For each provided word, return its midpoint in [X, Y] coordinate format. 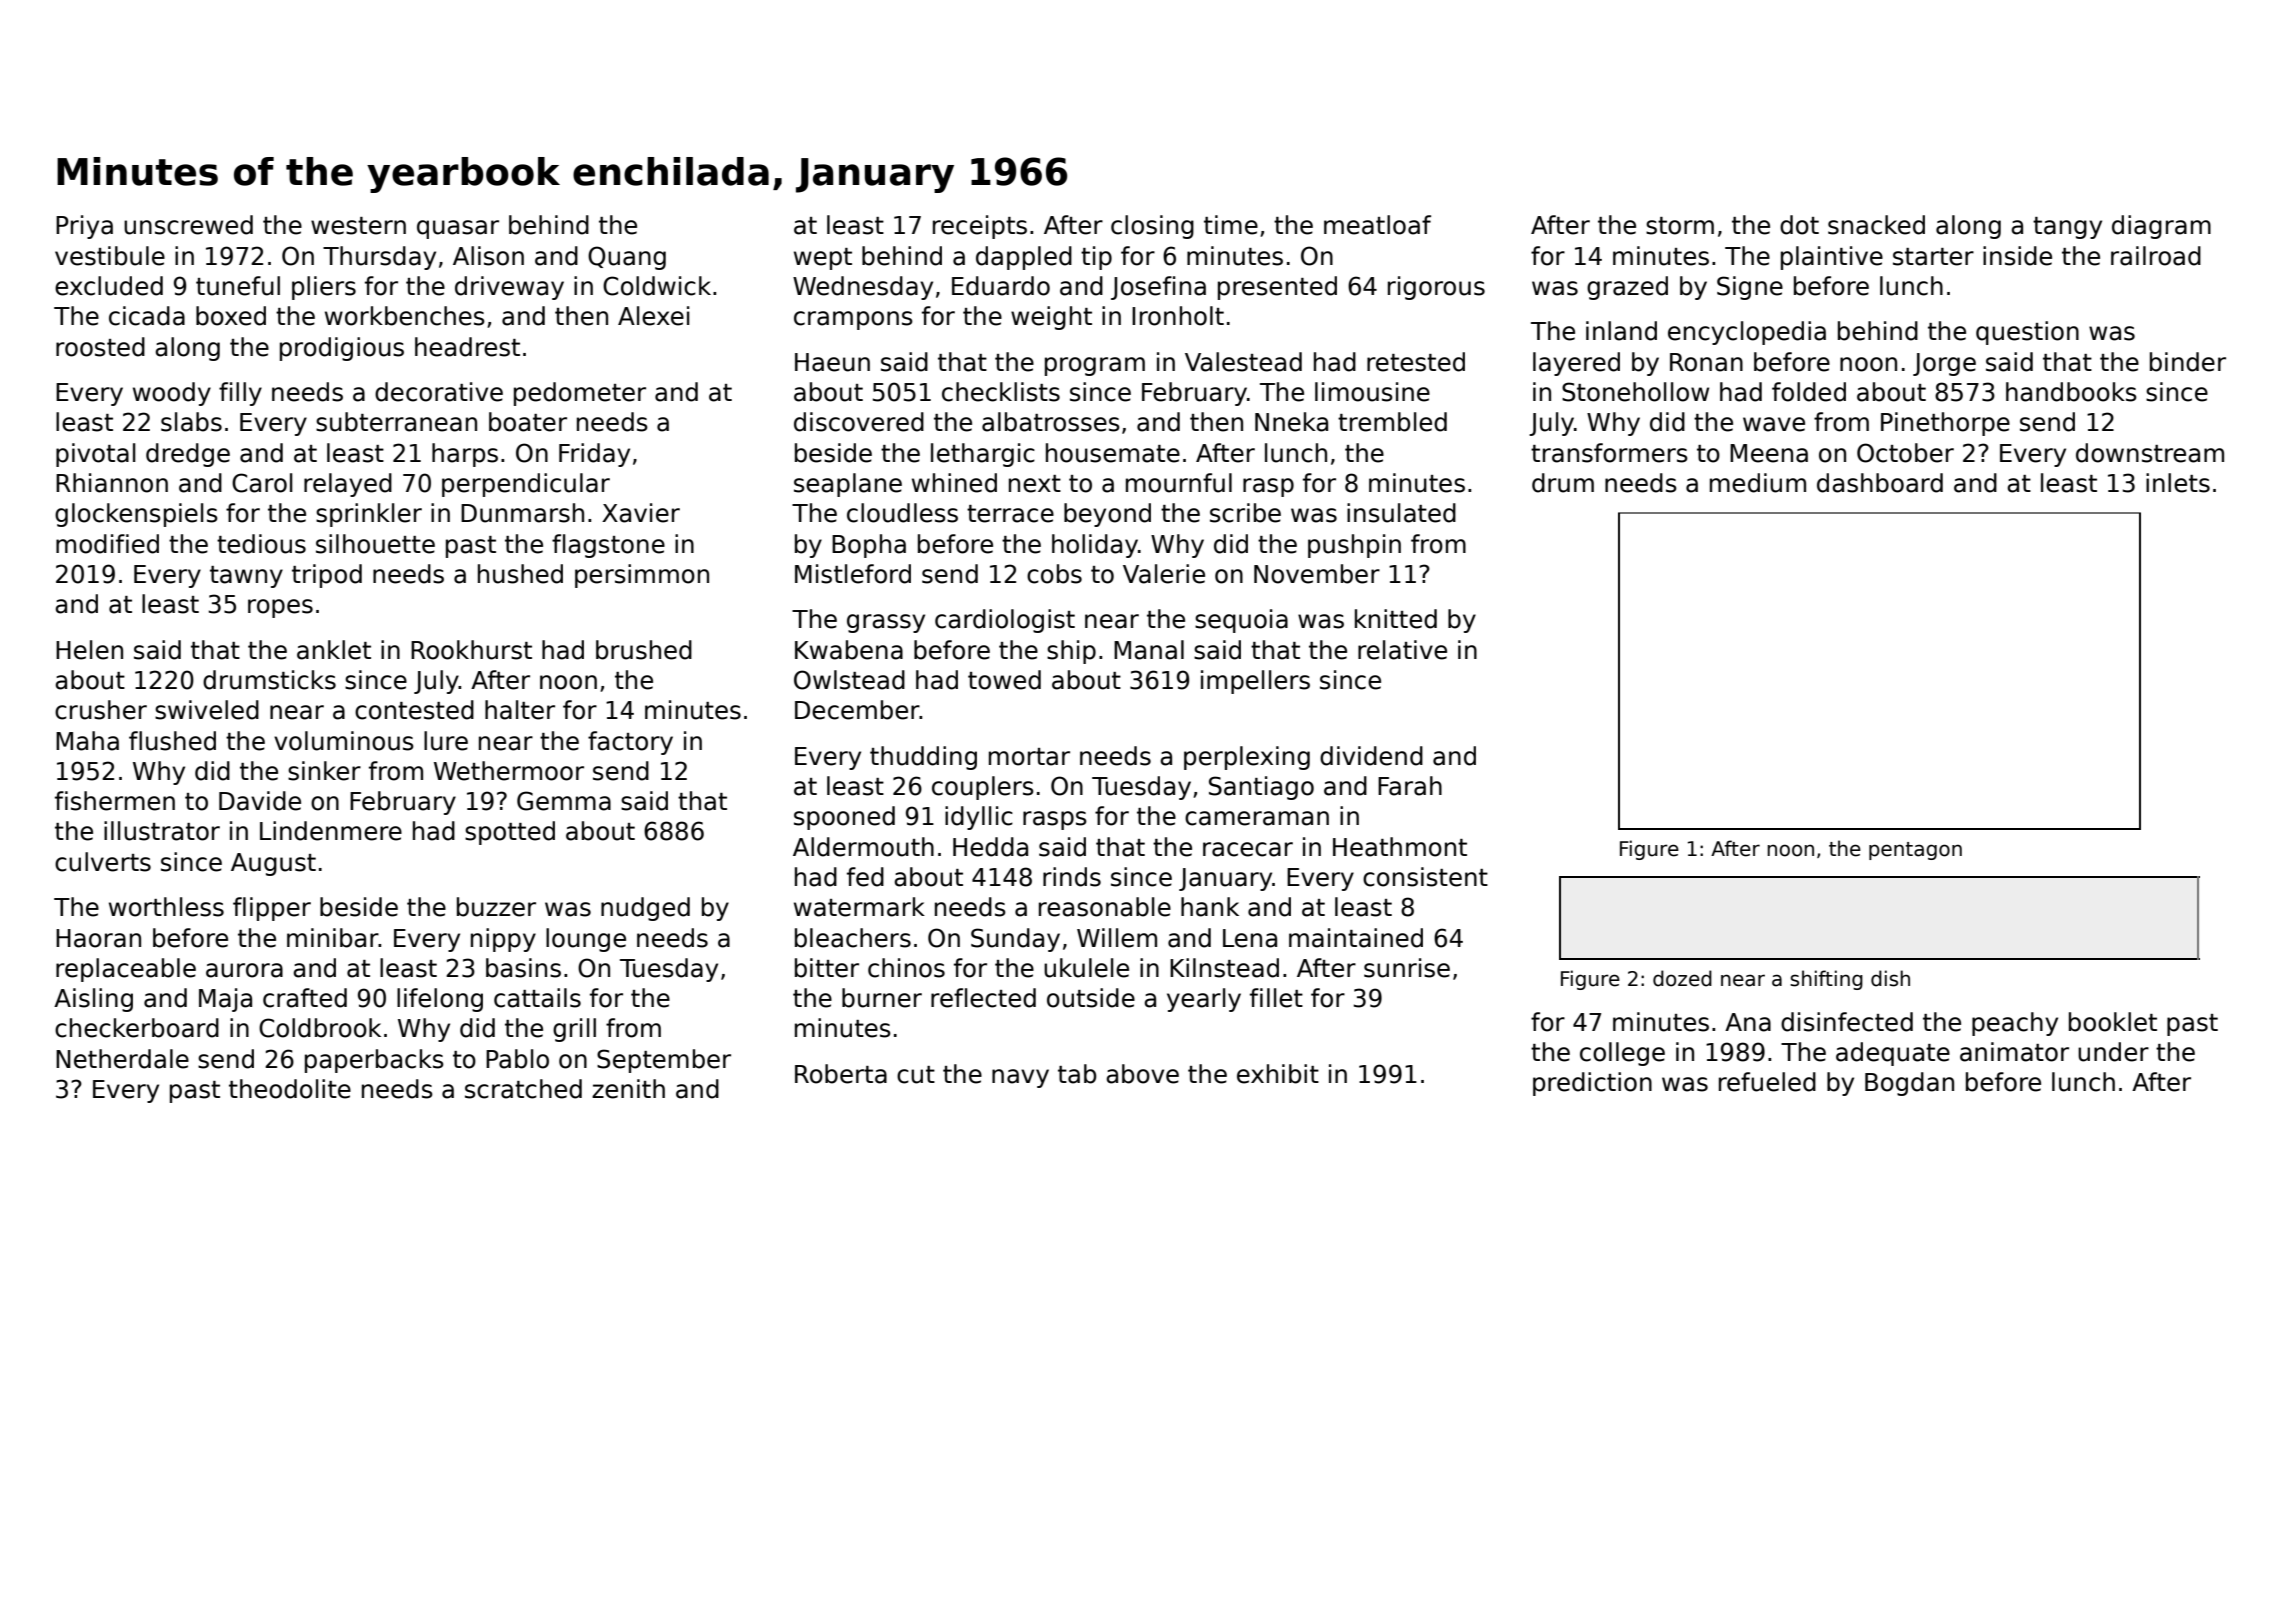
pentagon [1915, 851]
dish [1890, 978]
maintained [1356, 938]
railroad [2156, 256]
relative [1402, 650]
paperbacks [374, 1061]
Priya [84, 227]
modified [107, 544]
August [273, 864]
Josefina [1158, 288]
